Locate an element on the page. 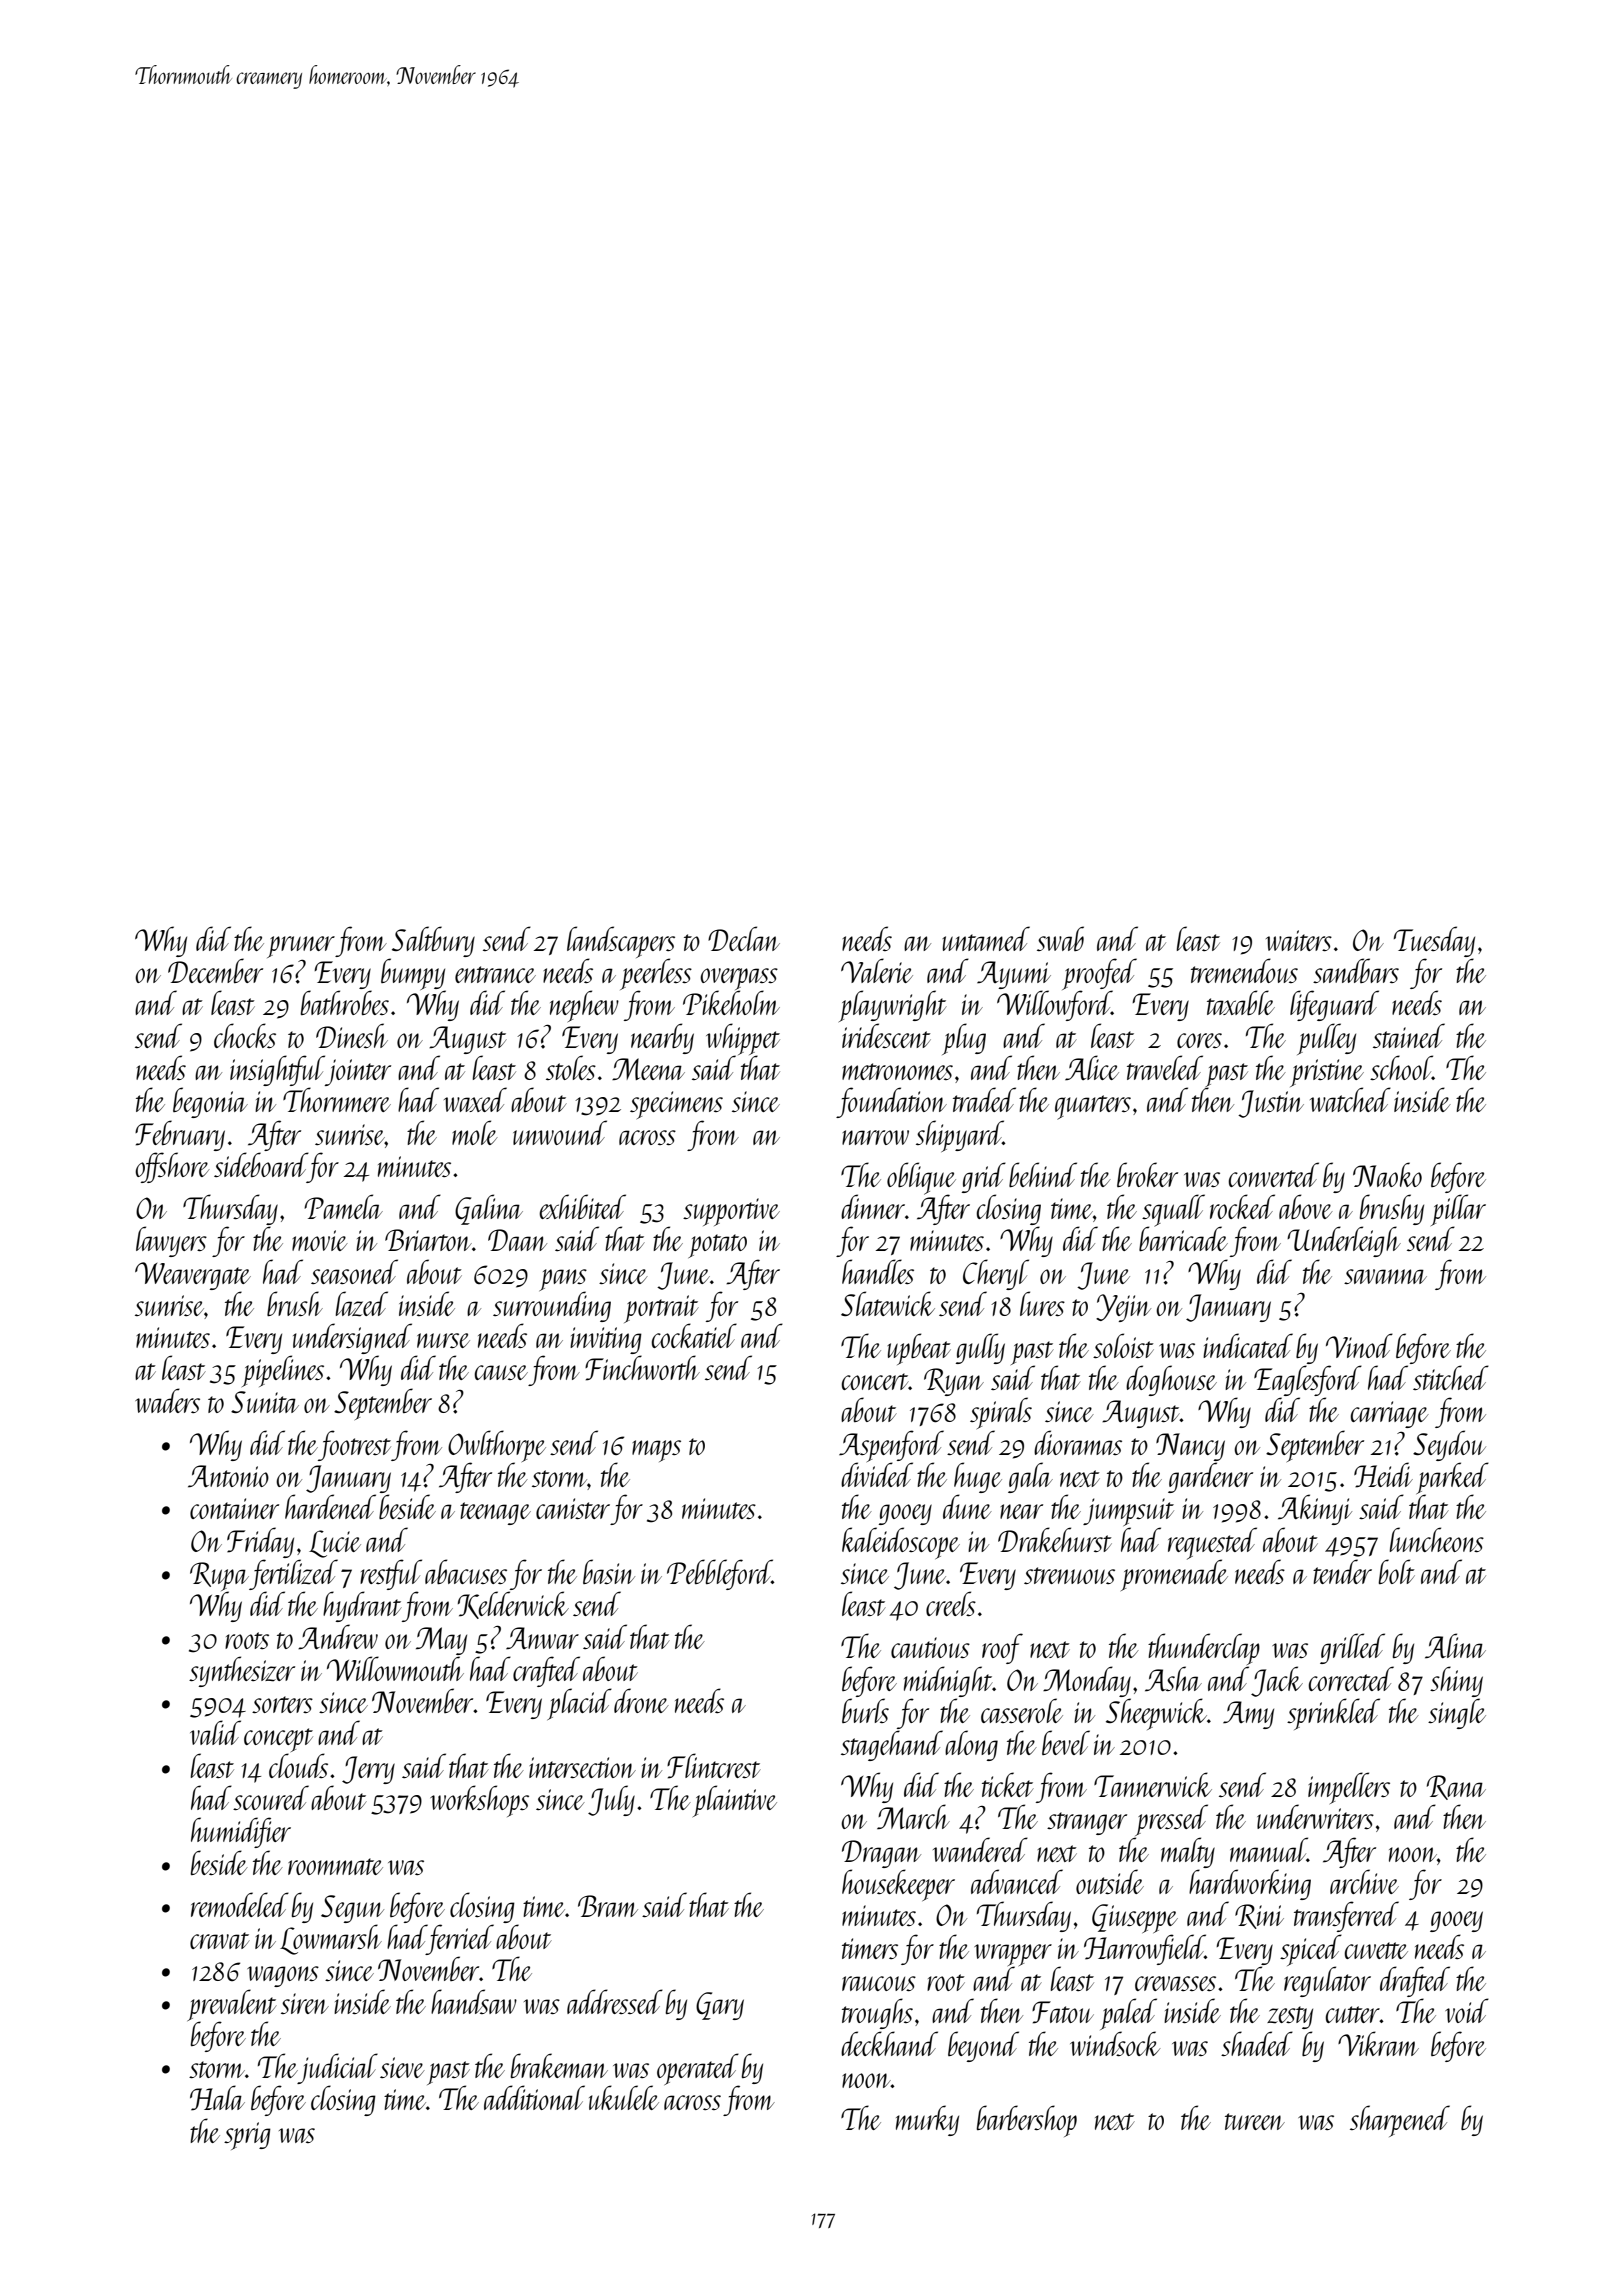  sharpened is located at coordinates (1400, 2121).
